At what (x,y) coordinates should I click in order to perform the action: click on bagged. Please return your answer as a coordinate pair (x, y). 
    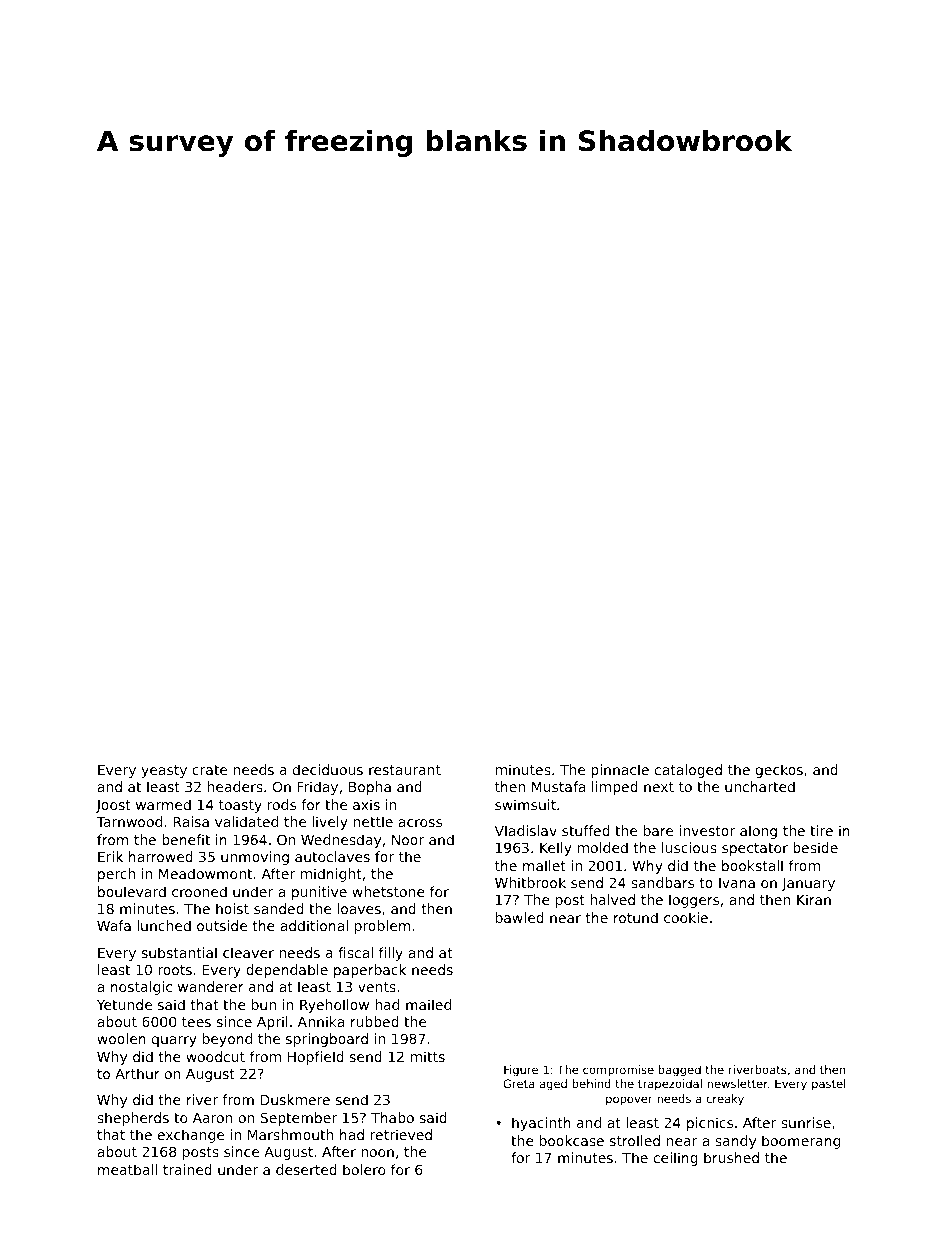
    Looking at the image, I should click on (680, 1071).
